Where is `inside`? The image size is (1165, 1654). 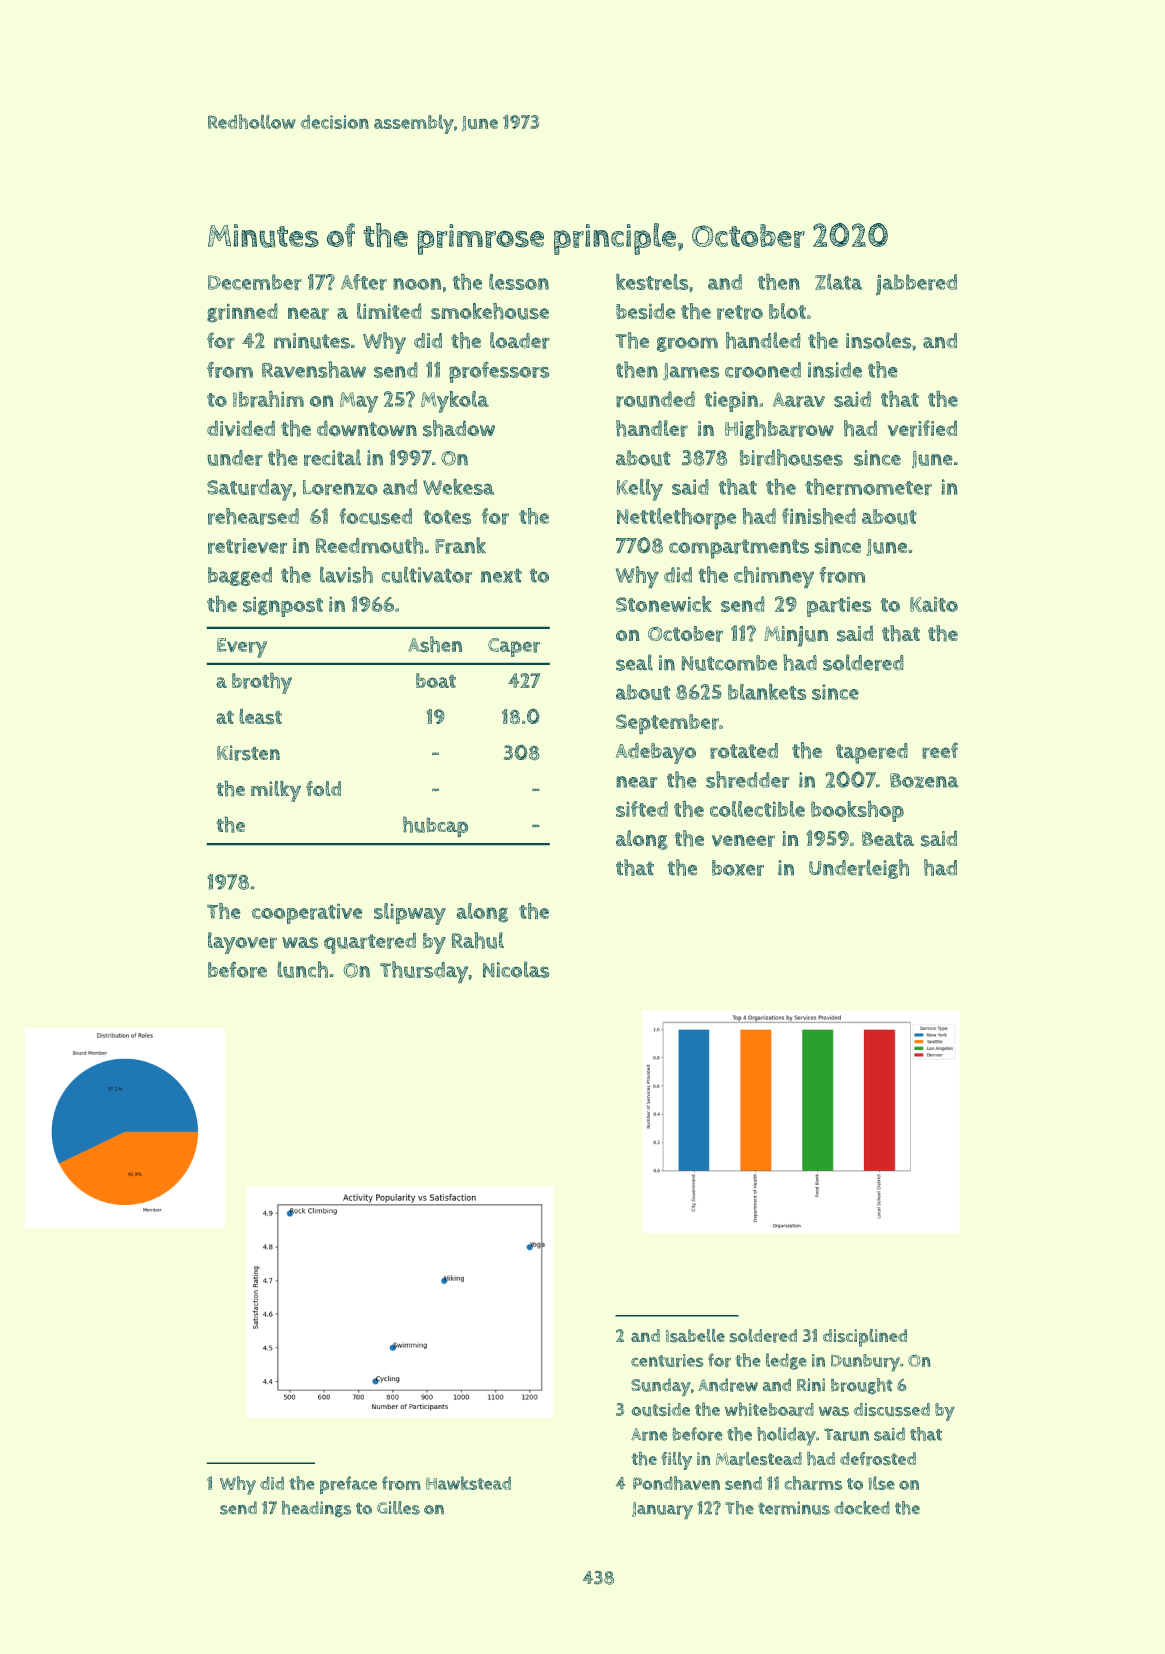
inside is located at coordinates (835, 370).
